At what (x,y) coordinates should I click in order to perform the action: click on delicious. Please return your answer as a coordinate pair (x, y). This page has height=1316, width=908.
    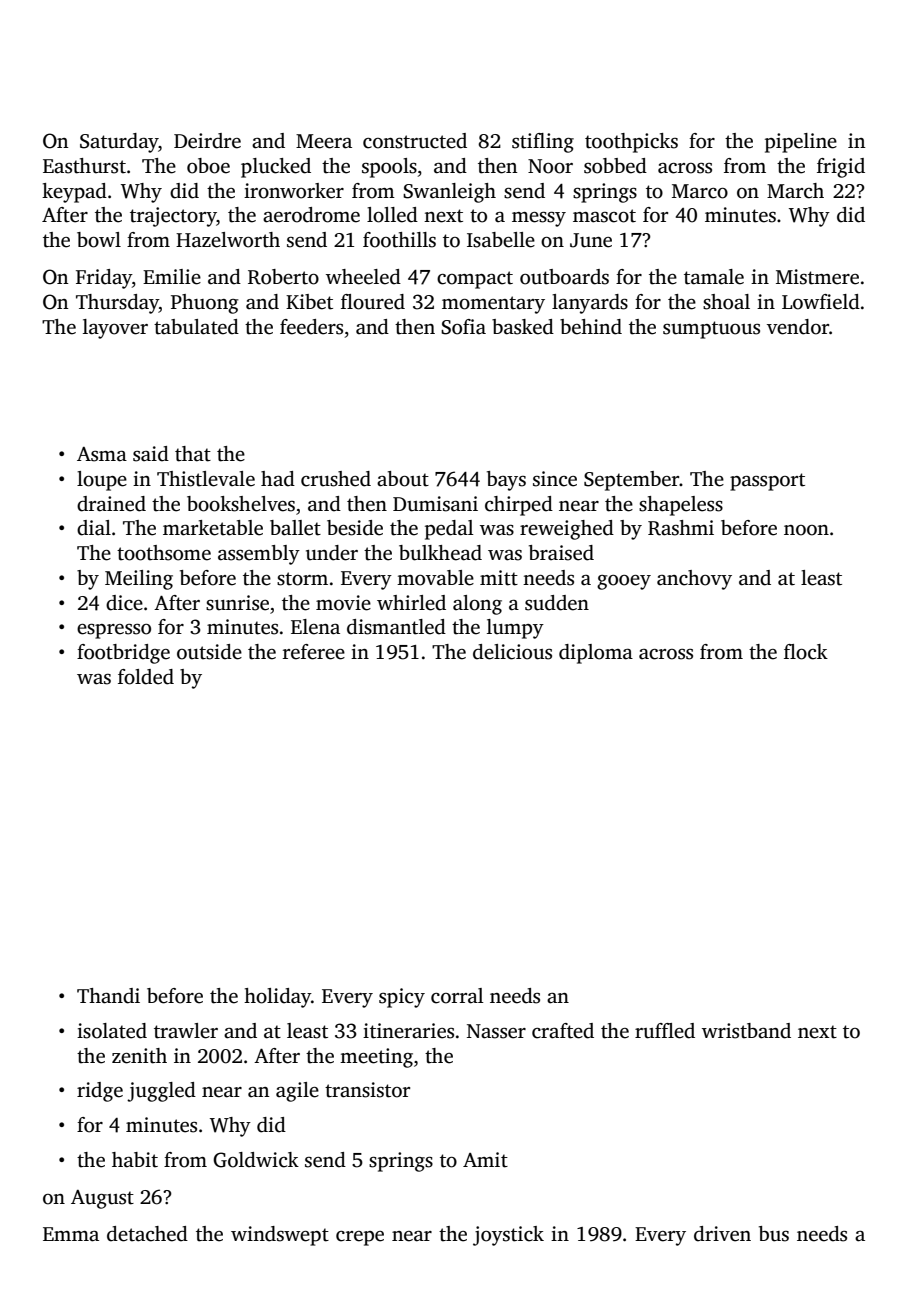
    Looking at the image, I should click on (512, 652).
